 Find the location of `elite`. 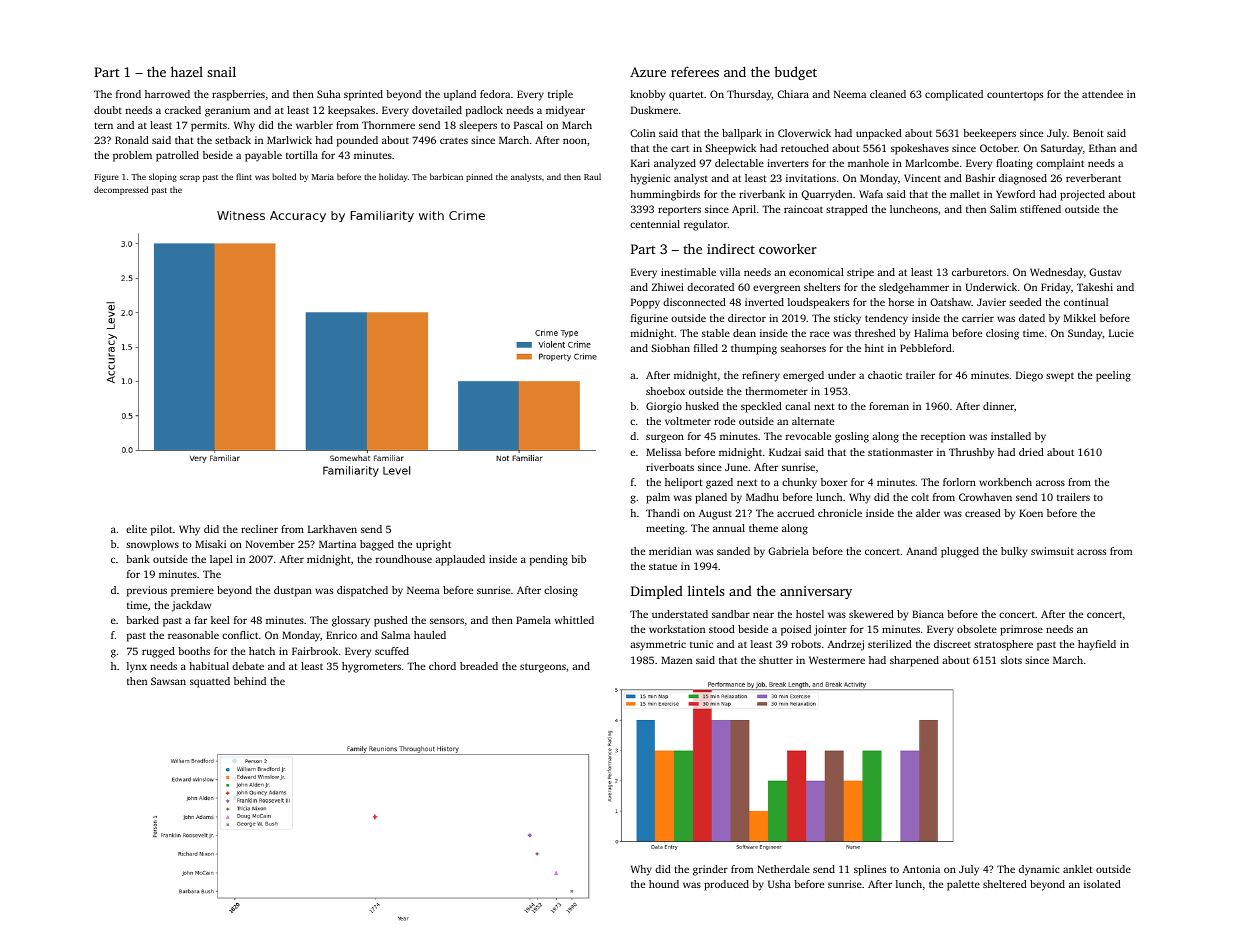

elite is located at coordinates (136, 529).
